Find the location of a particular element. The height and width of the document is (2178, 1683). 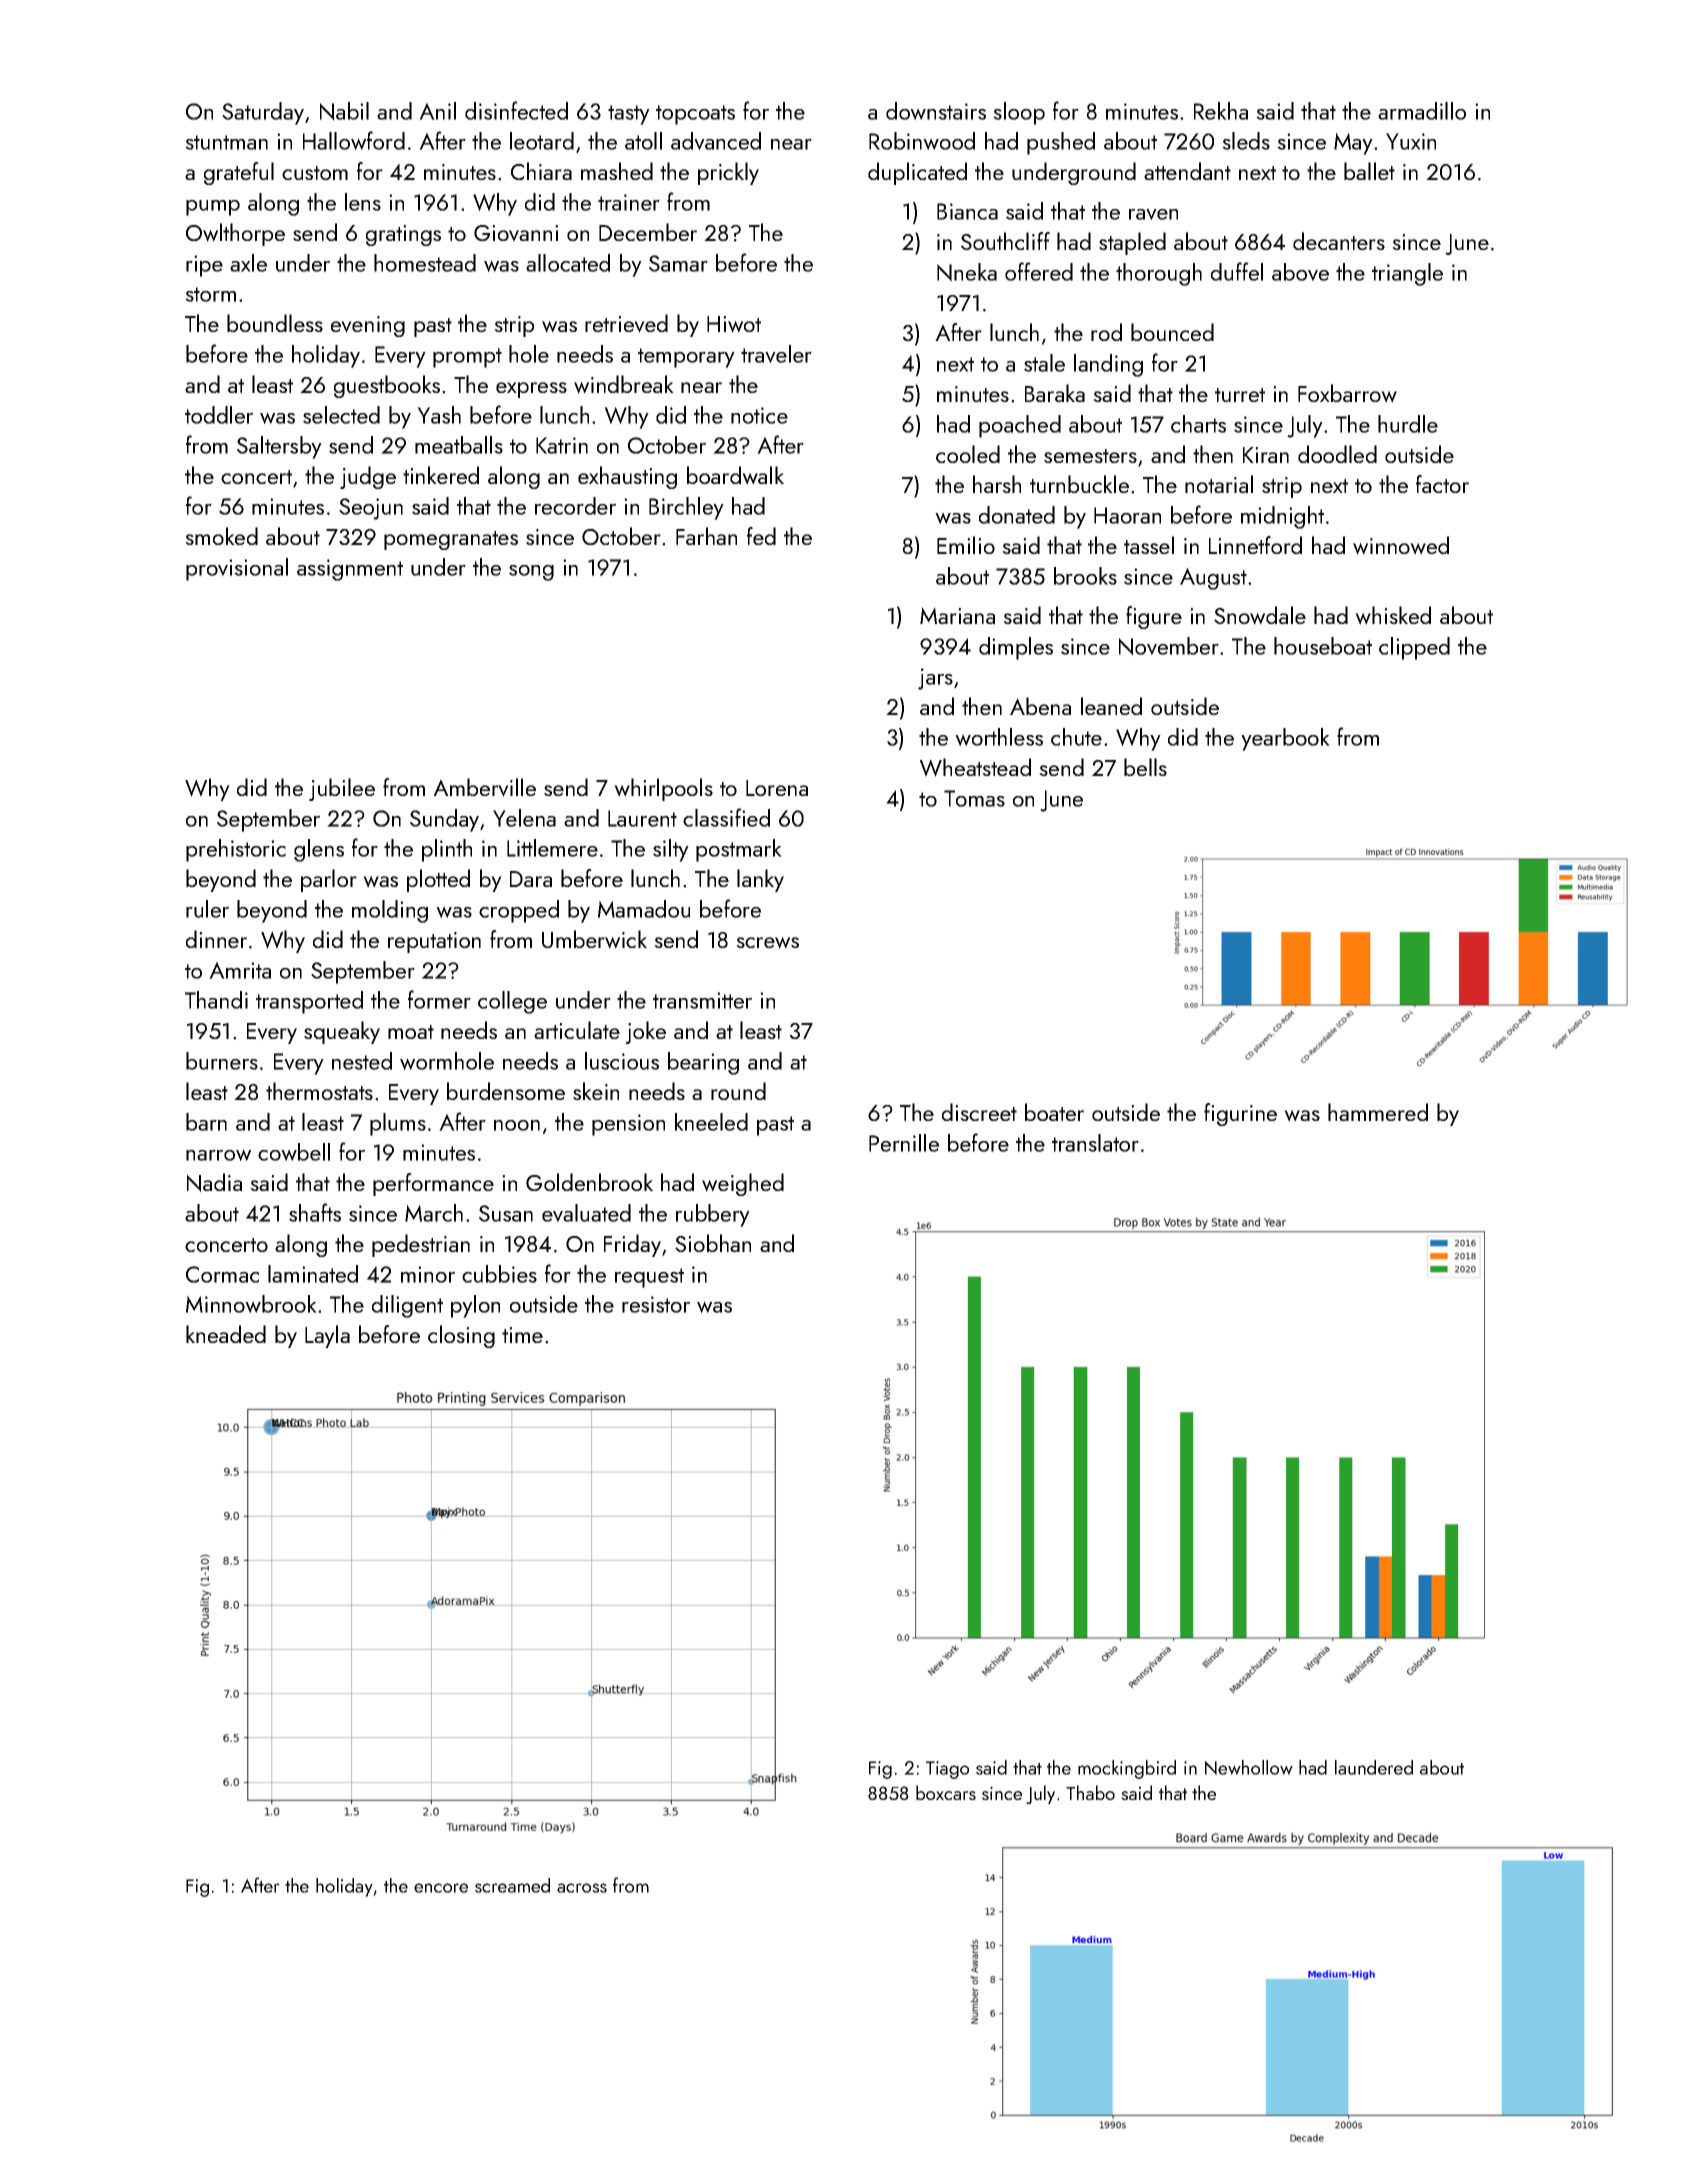

Nabil is located at coordinates (344, 111).
